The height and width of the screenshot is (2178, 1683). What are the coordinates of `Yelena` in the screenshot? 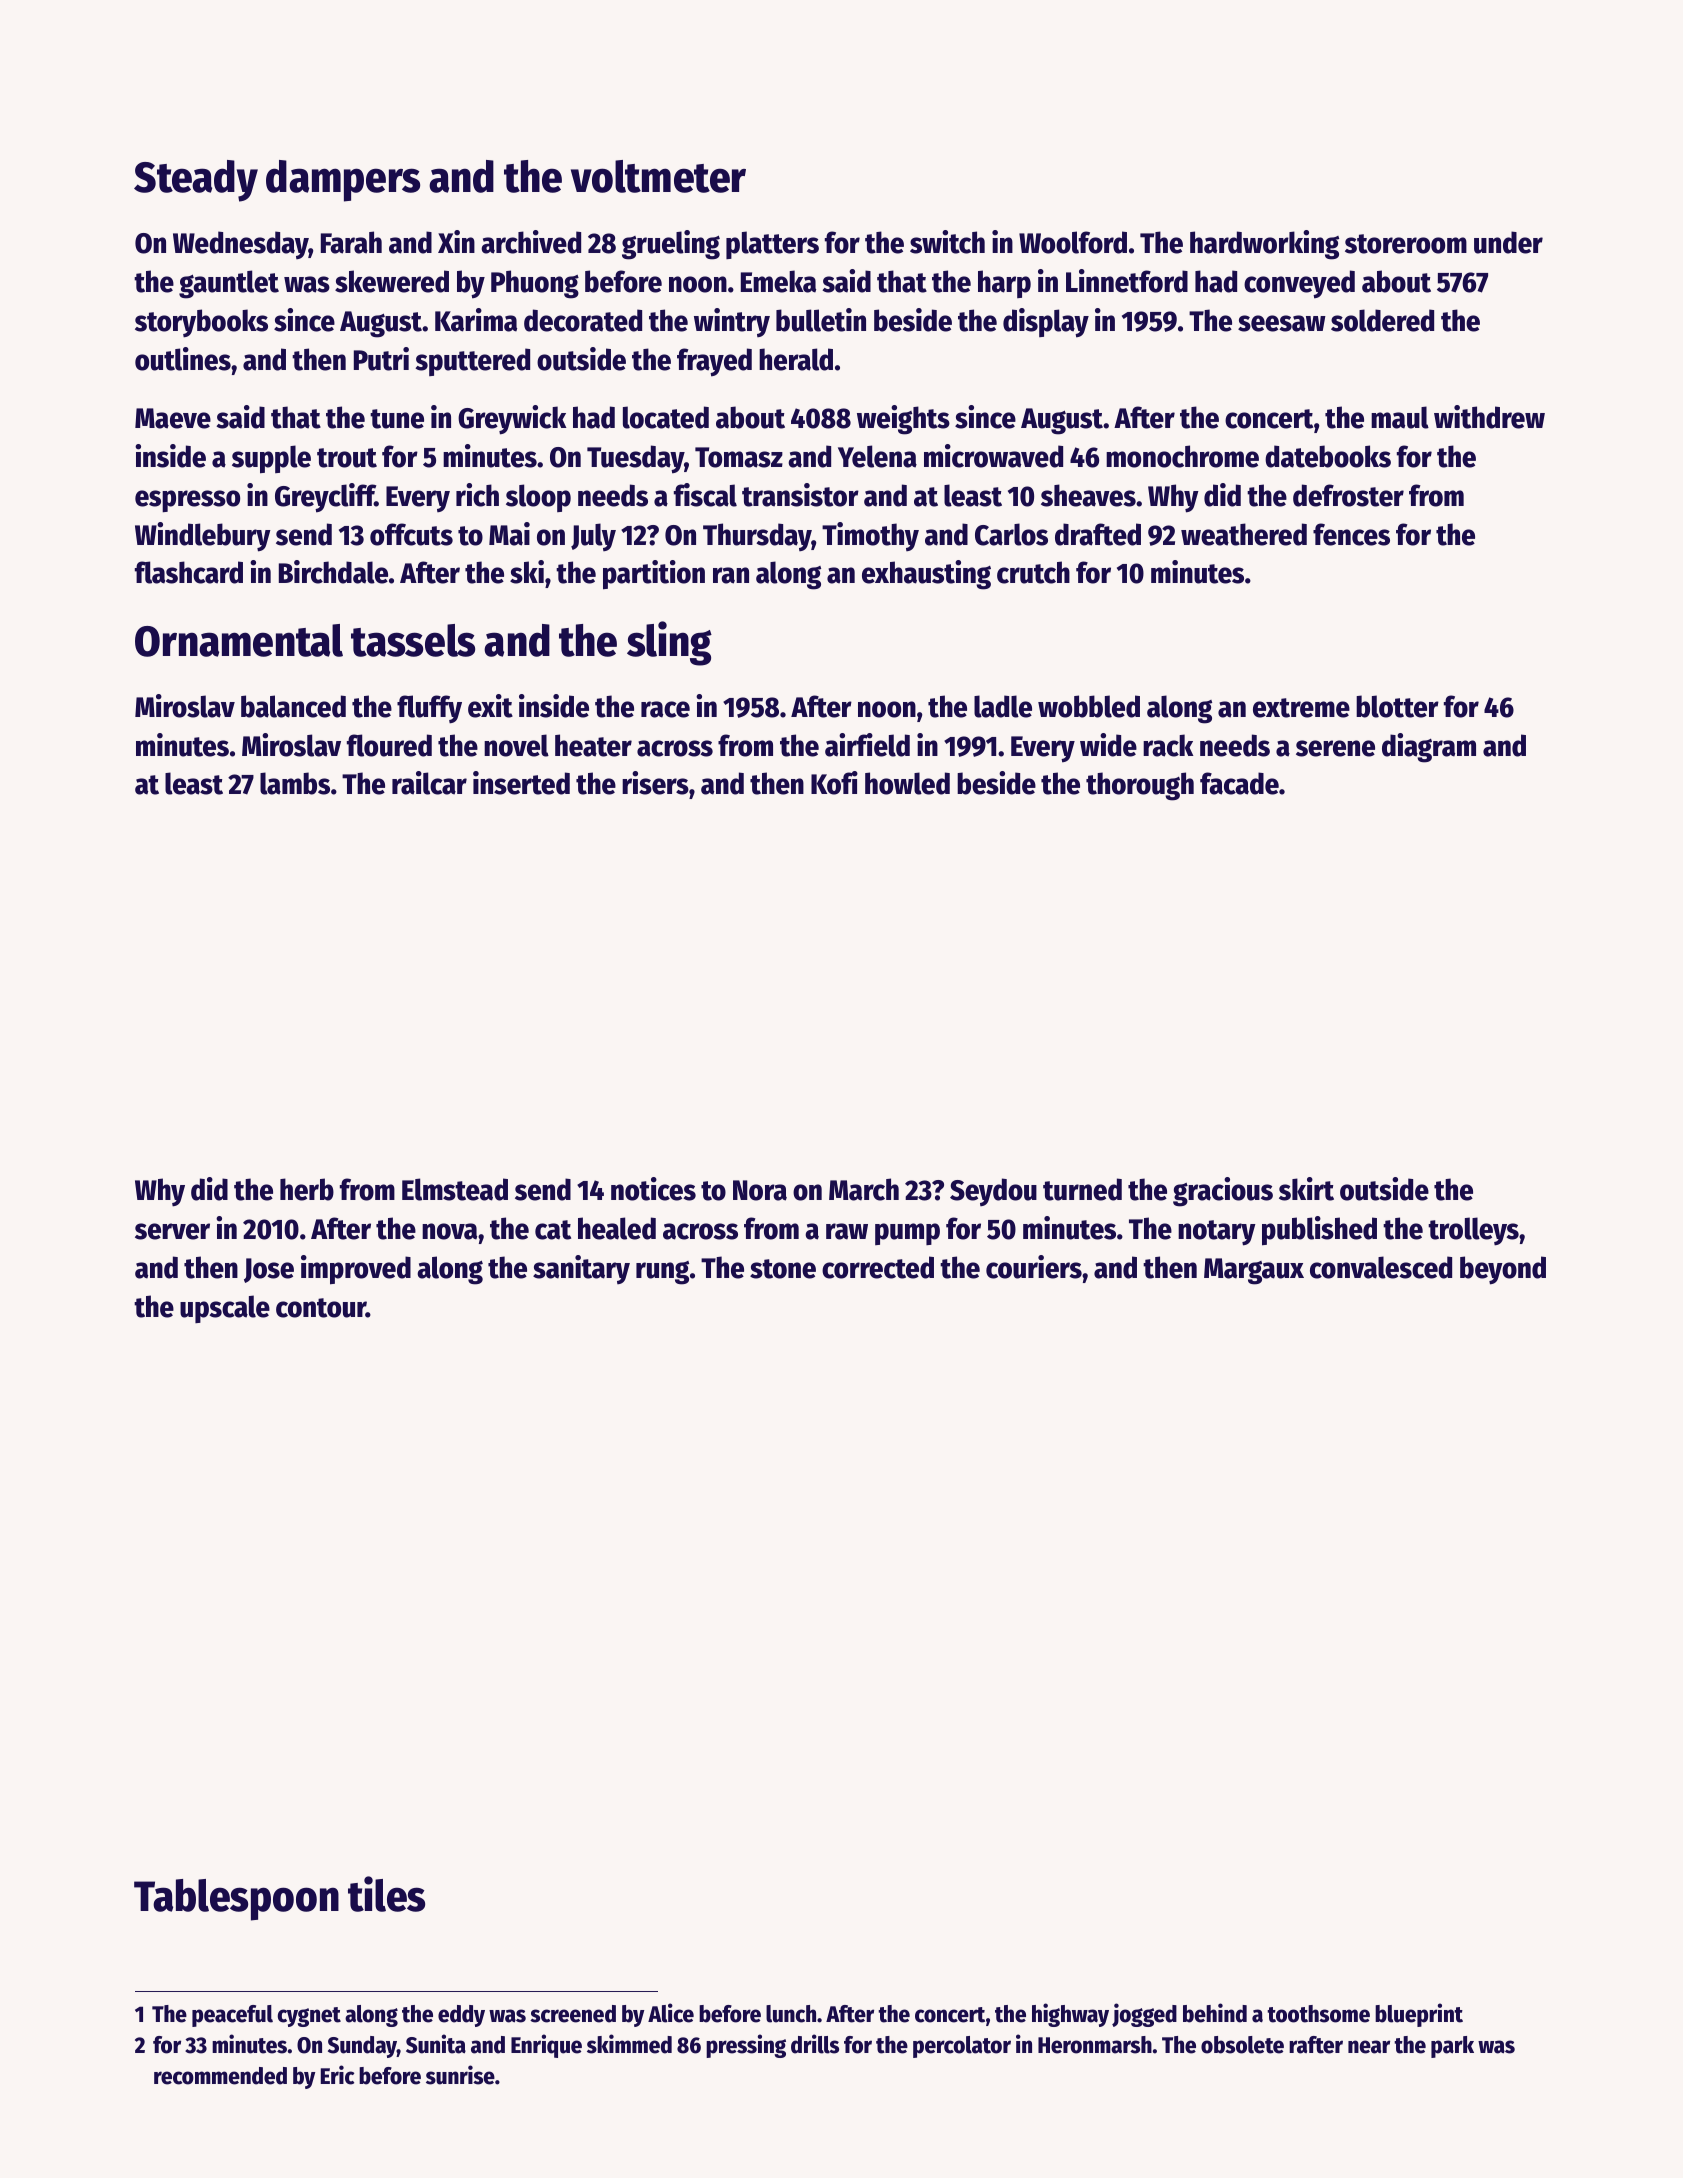 It's located at (877, 456).
